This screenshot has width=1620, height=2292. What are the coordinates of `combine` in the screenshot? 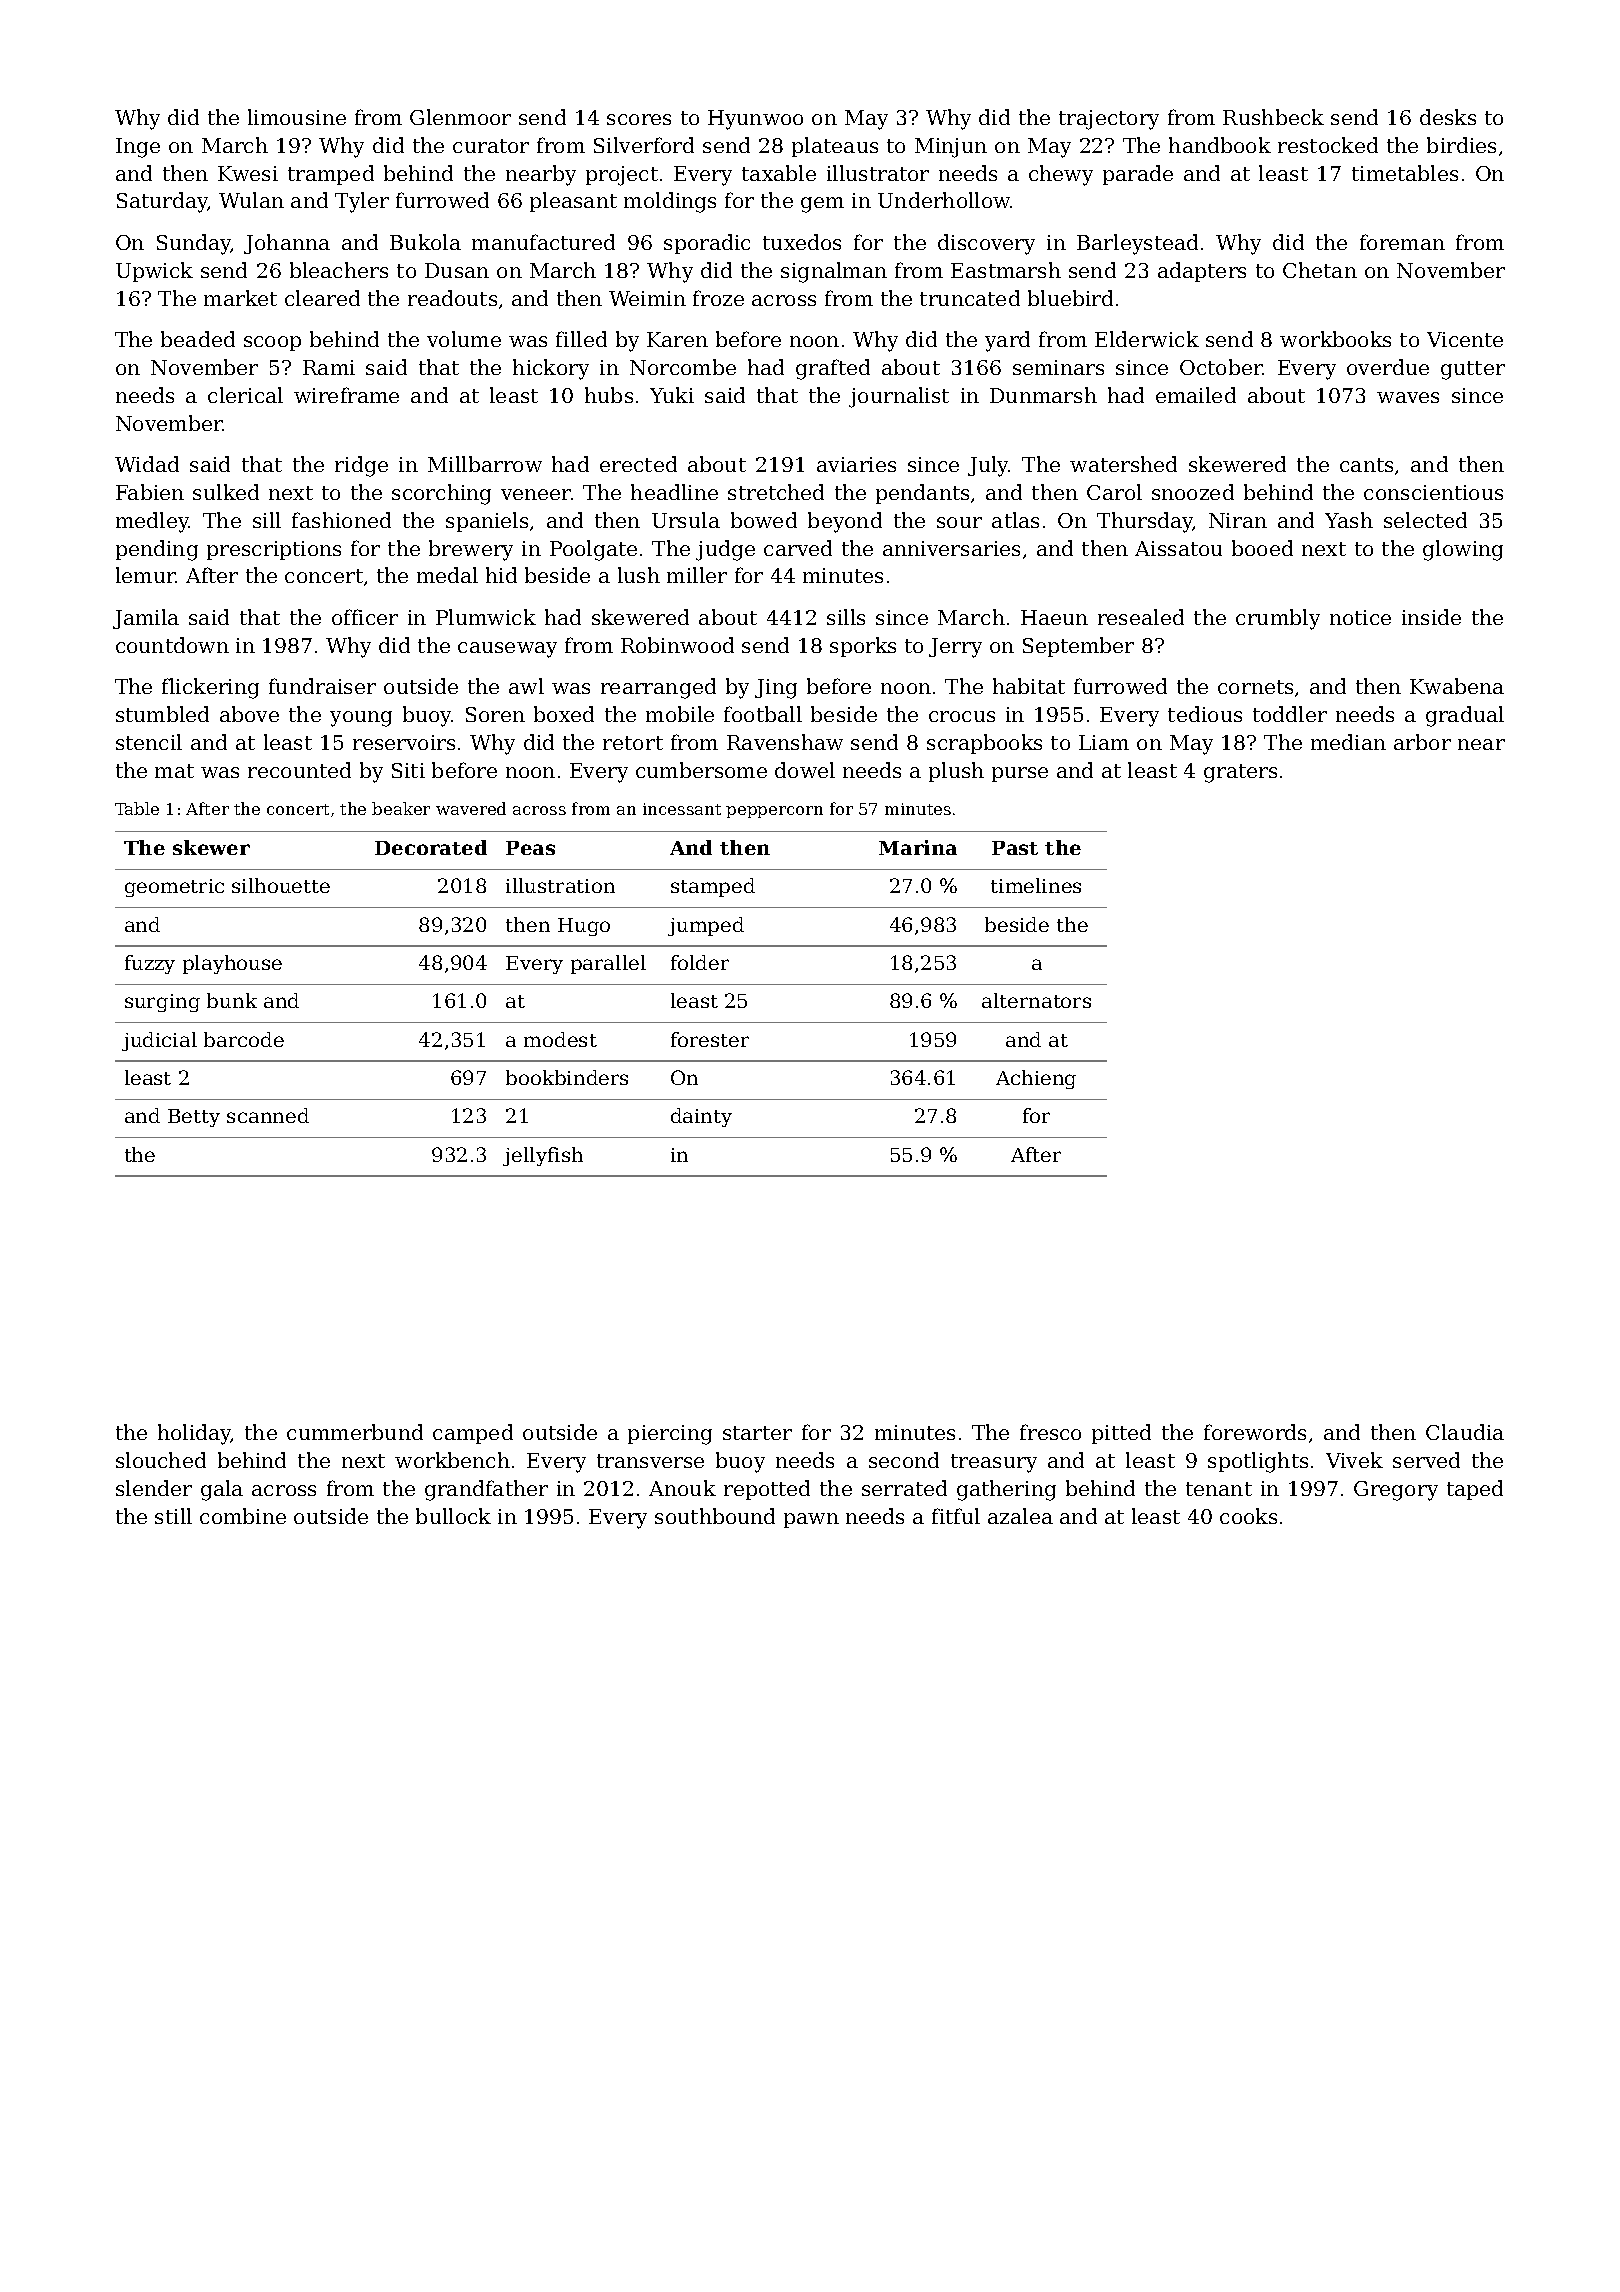 It's located at (243, 1516).
